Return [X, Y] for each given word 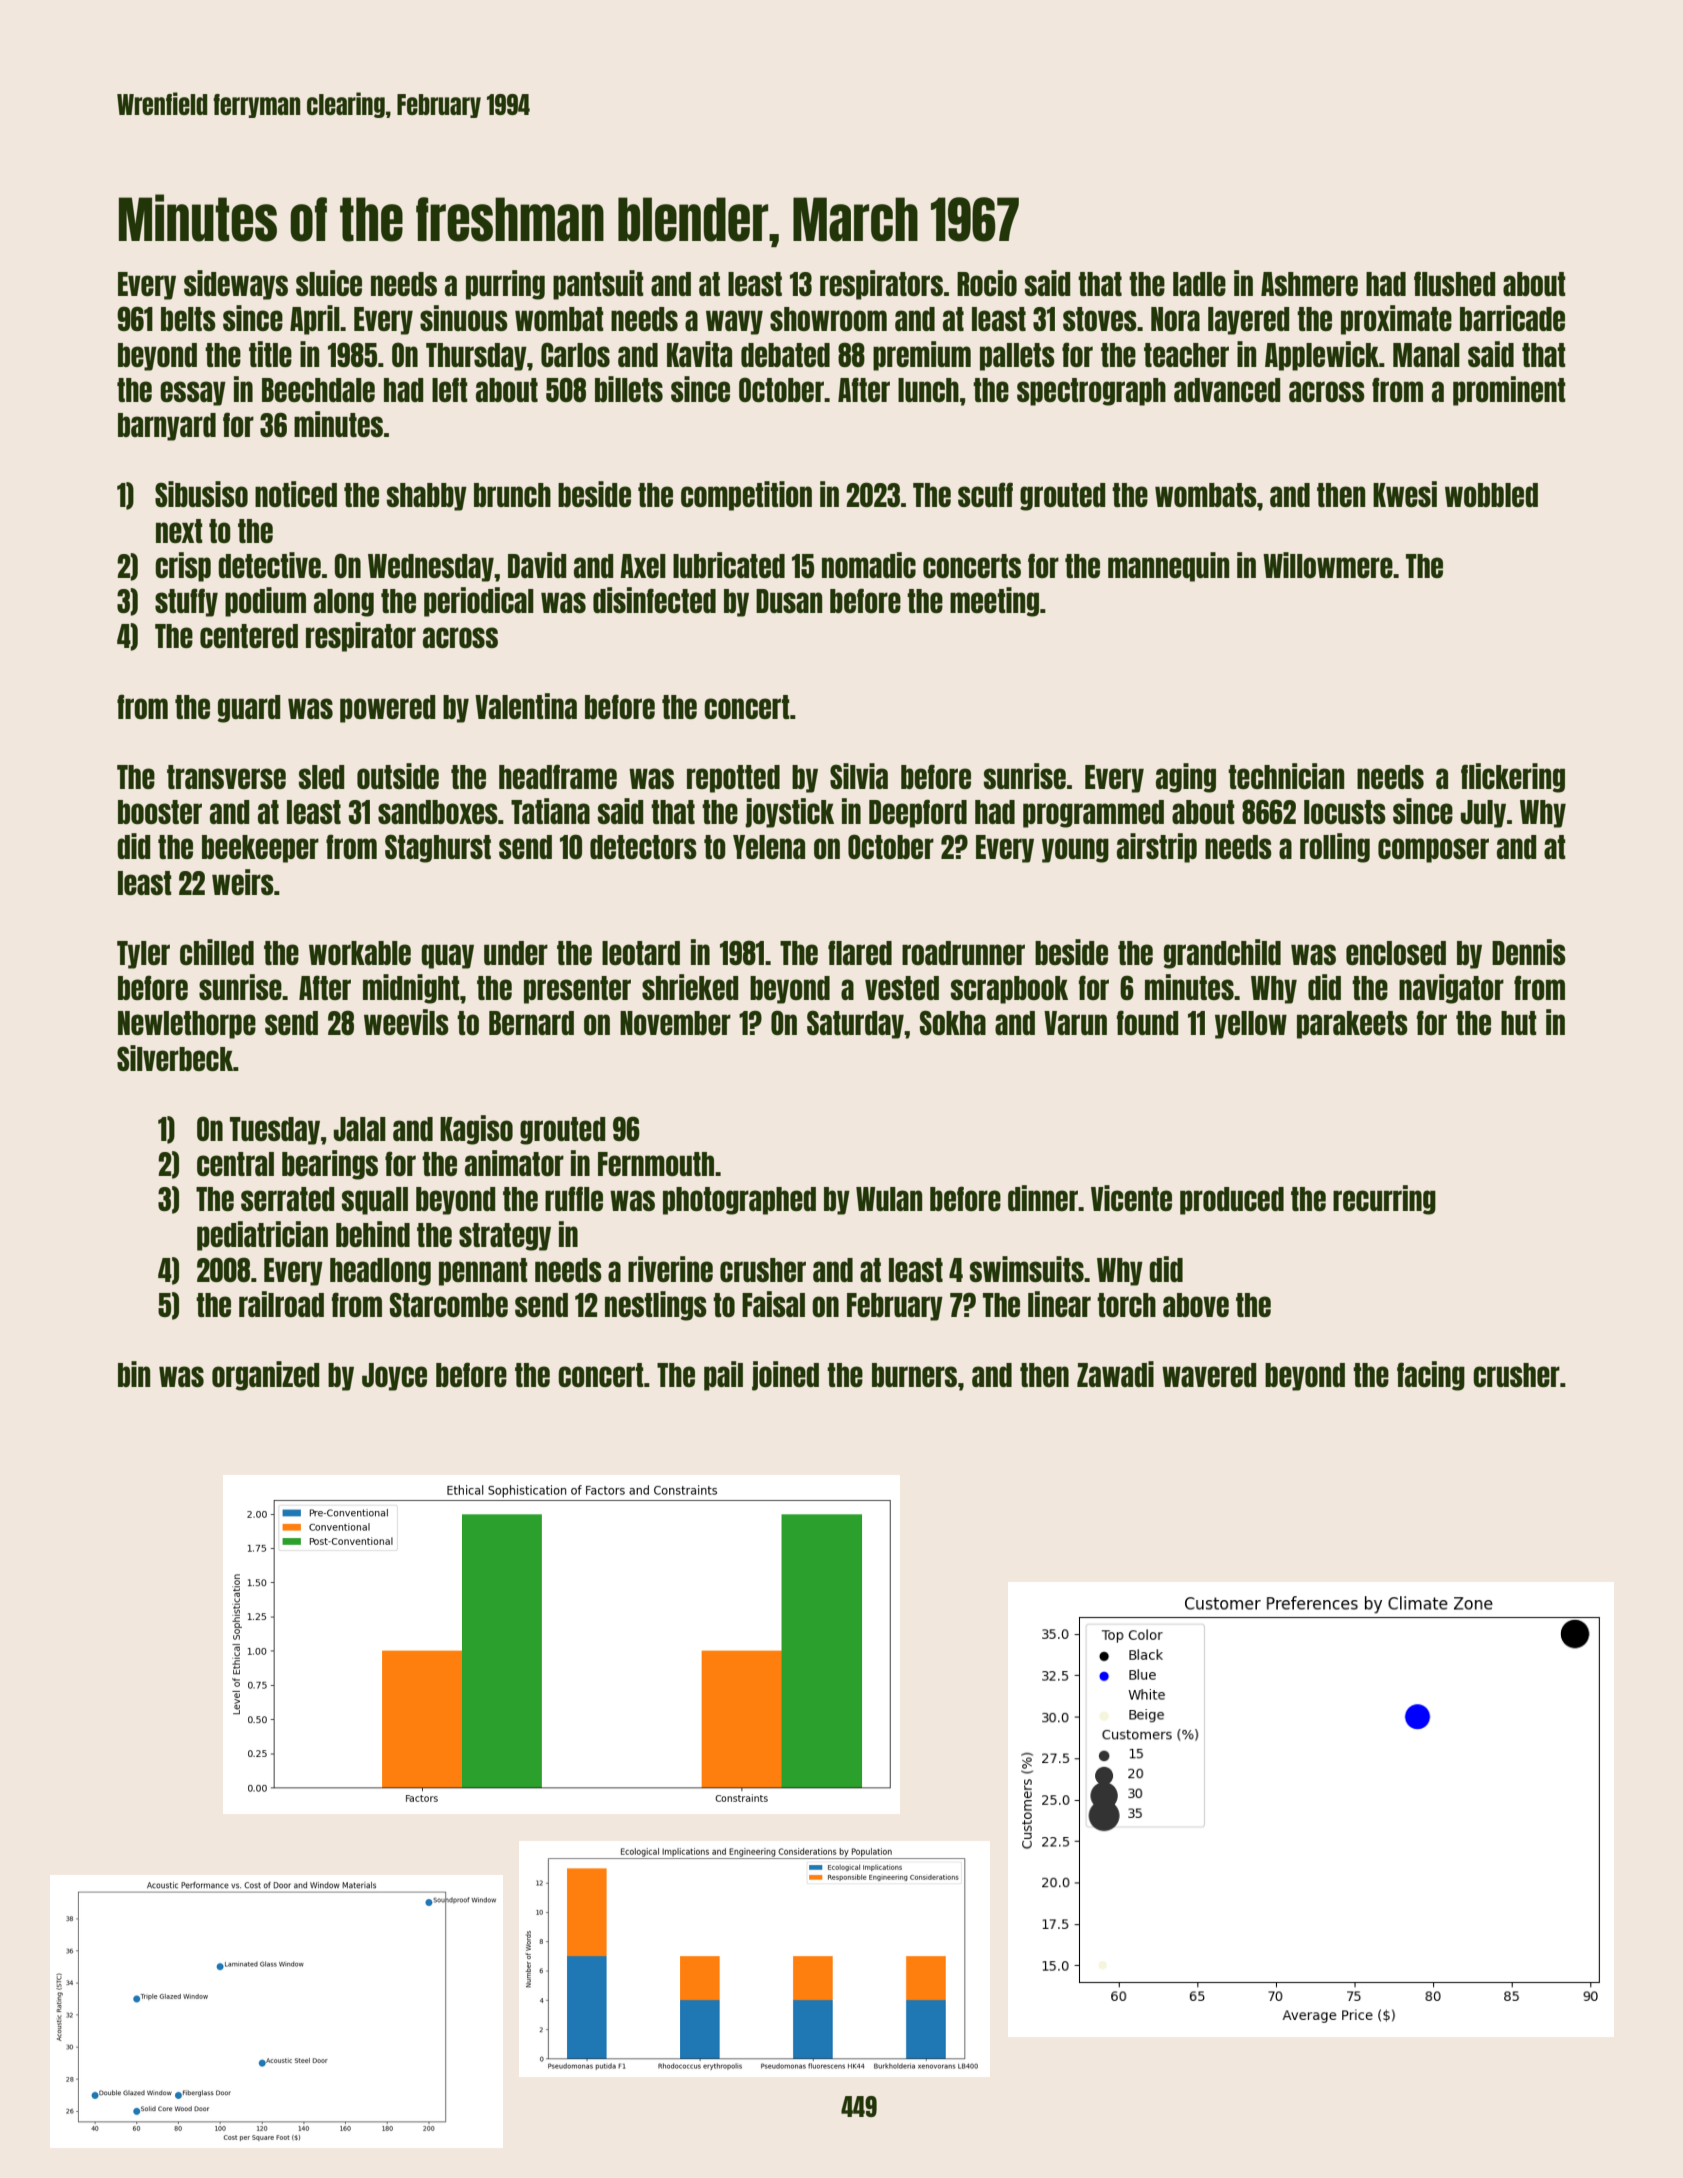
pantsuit [598, 285]
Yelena [769, 847]
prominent [1509, 391]
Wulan [889, 1199]
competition [746, 496]
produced [1232, 1201]
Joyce [394, 1377]
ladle [1199, 284]
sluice [329, 283]
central [235, 1164]
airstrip [1157, 848]
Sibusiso [201, 494]
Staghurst [438, 848]
